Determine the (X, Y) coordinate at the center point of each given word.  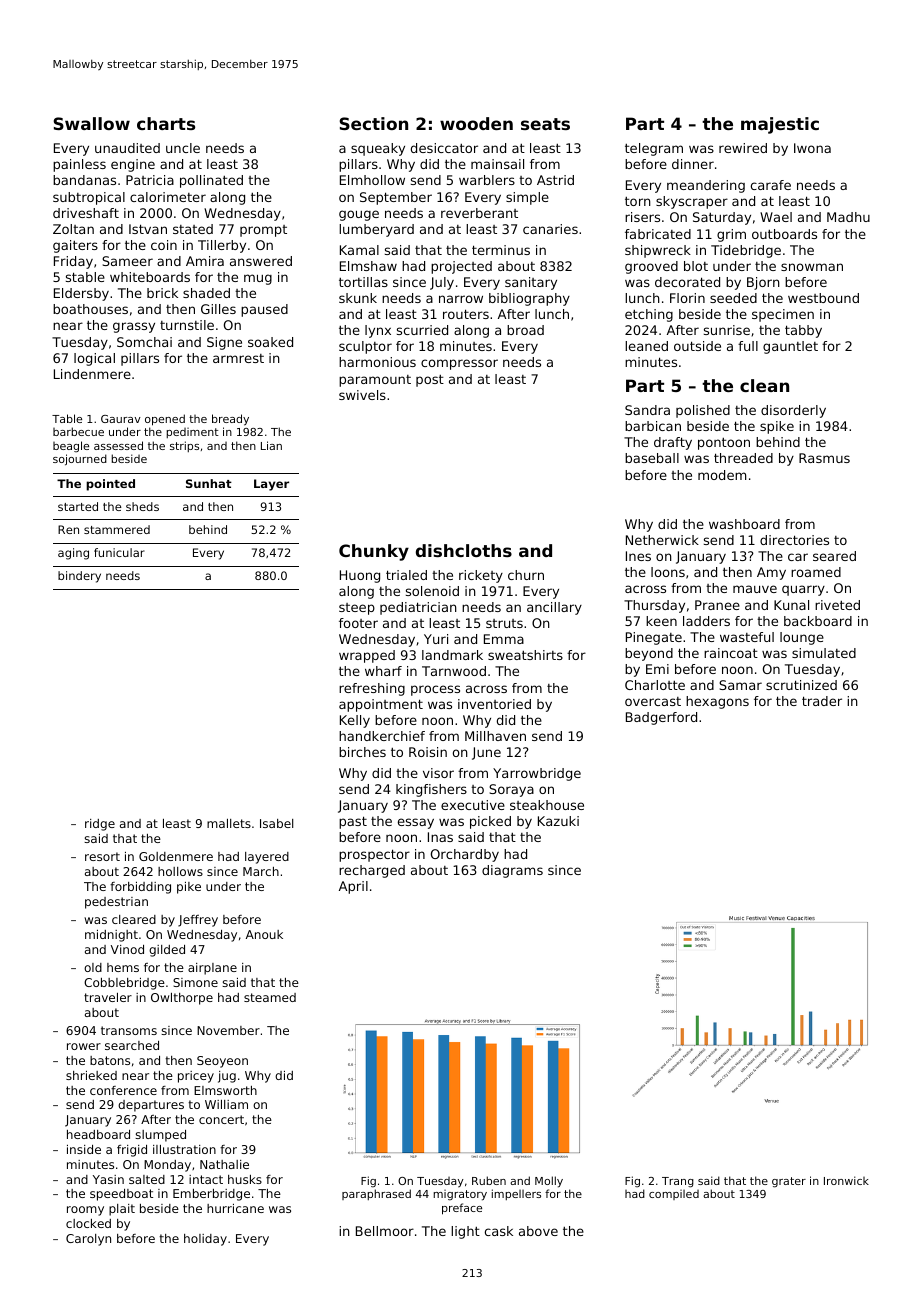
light (465, 1232)
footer (358, 623)
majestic (780, 125)
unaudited (127, 148)
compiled (674, 1195)
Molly (549, 1182)
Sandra (647, 410)
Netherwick (662, 540)
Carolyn (88, 1240)
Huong (360, 576)
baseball (652, 458)
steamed (270, 997)
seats (545, 124)
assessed (118, 445)
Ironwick (846, 1180)
